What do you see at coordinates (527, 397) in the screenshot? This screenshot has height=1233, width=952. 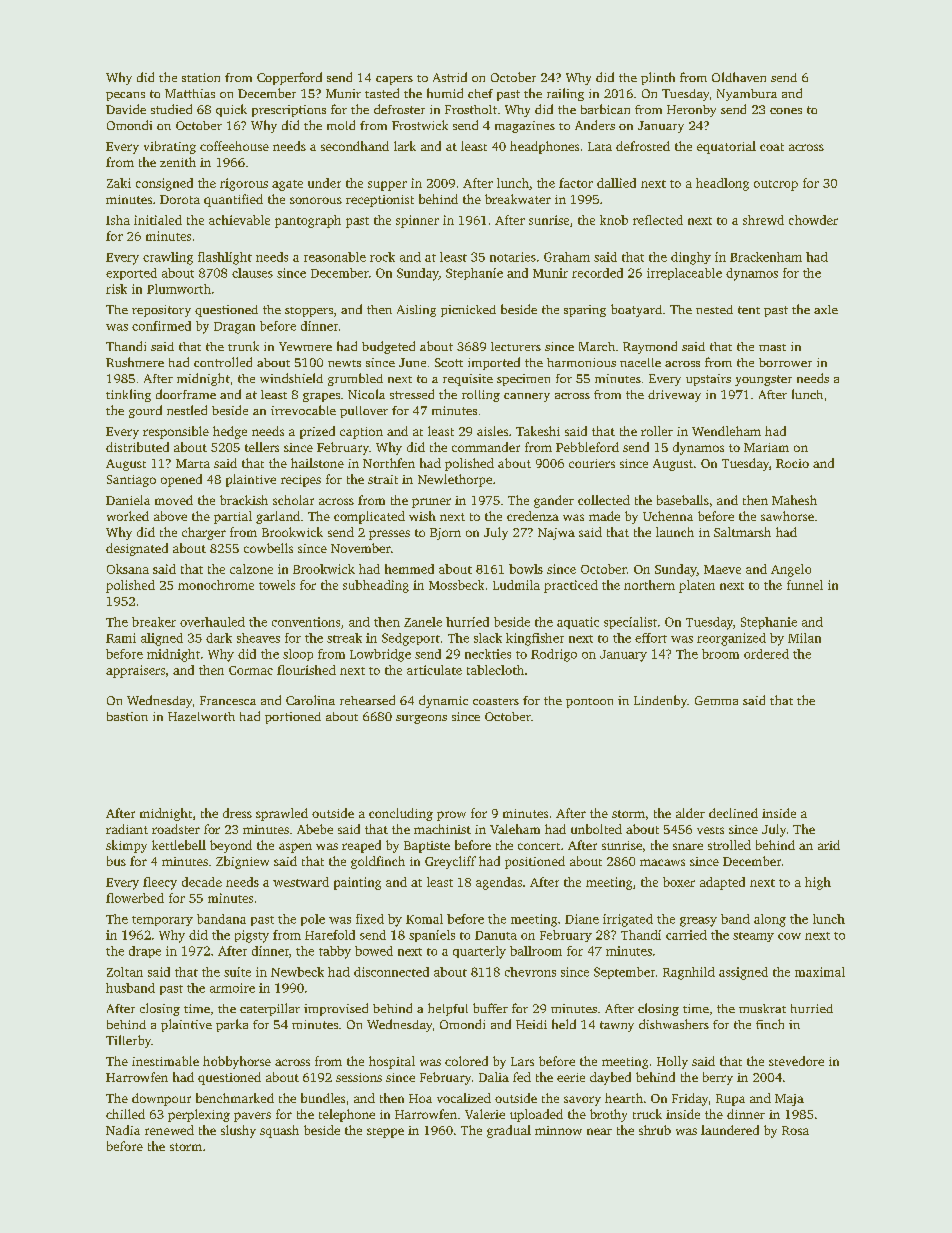 I see `cannery` at bounding box center [527, 397].
